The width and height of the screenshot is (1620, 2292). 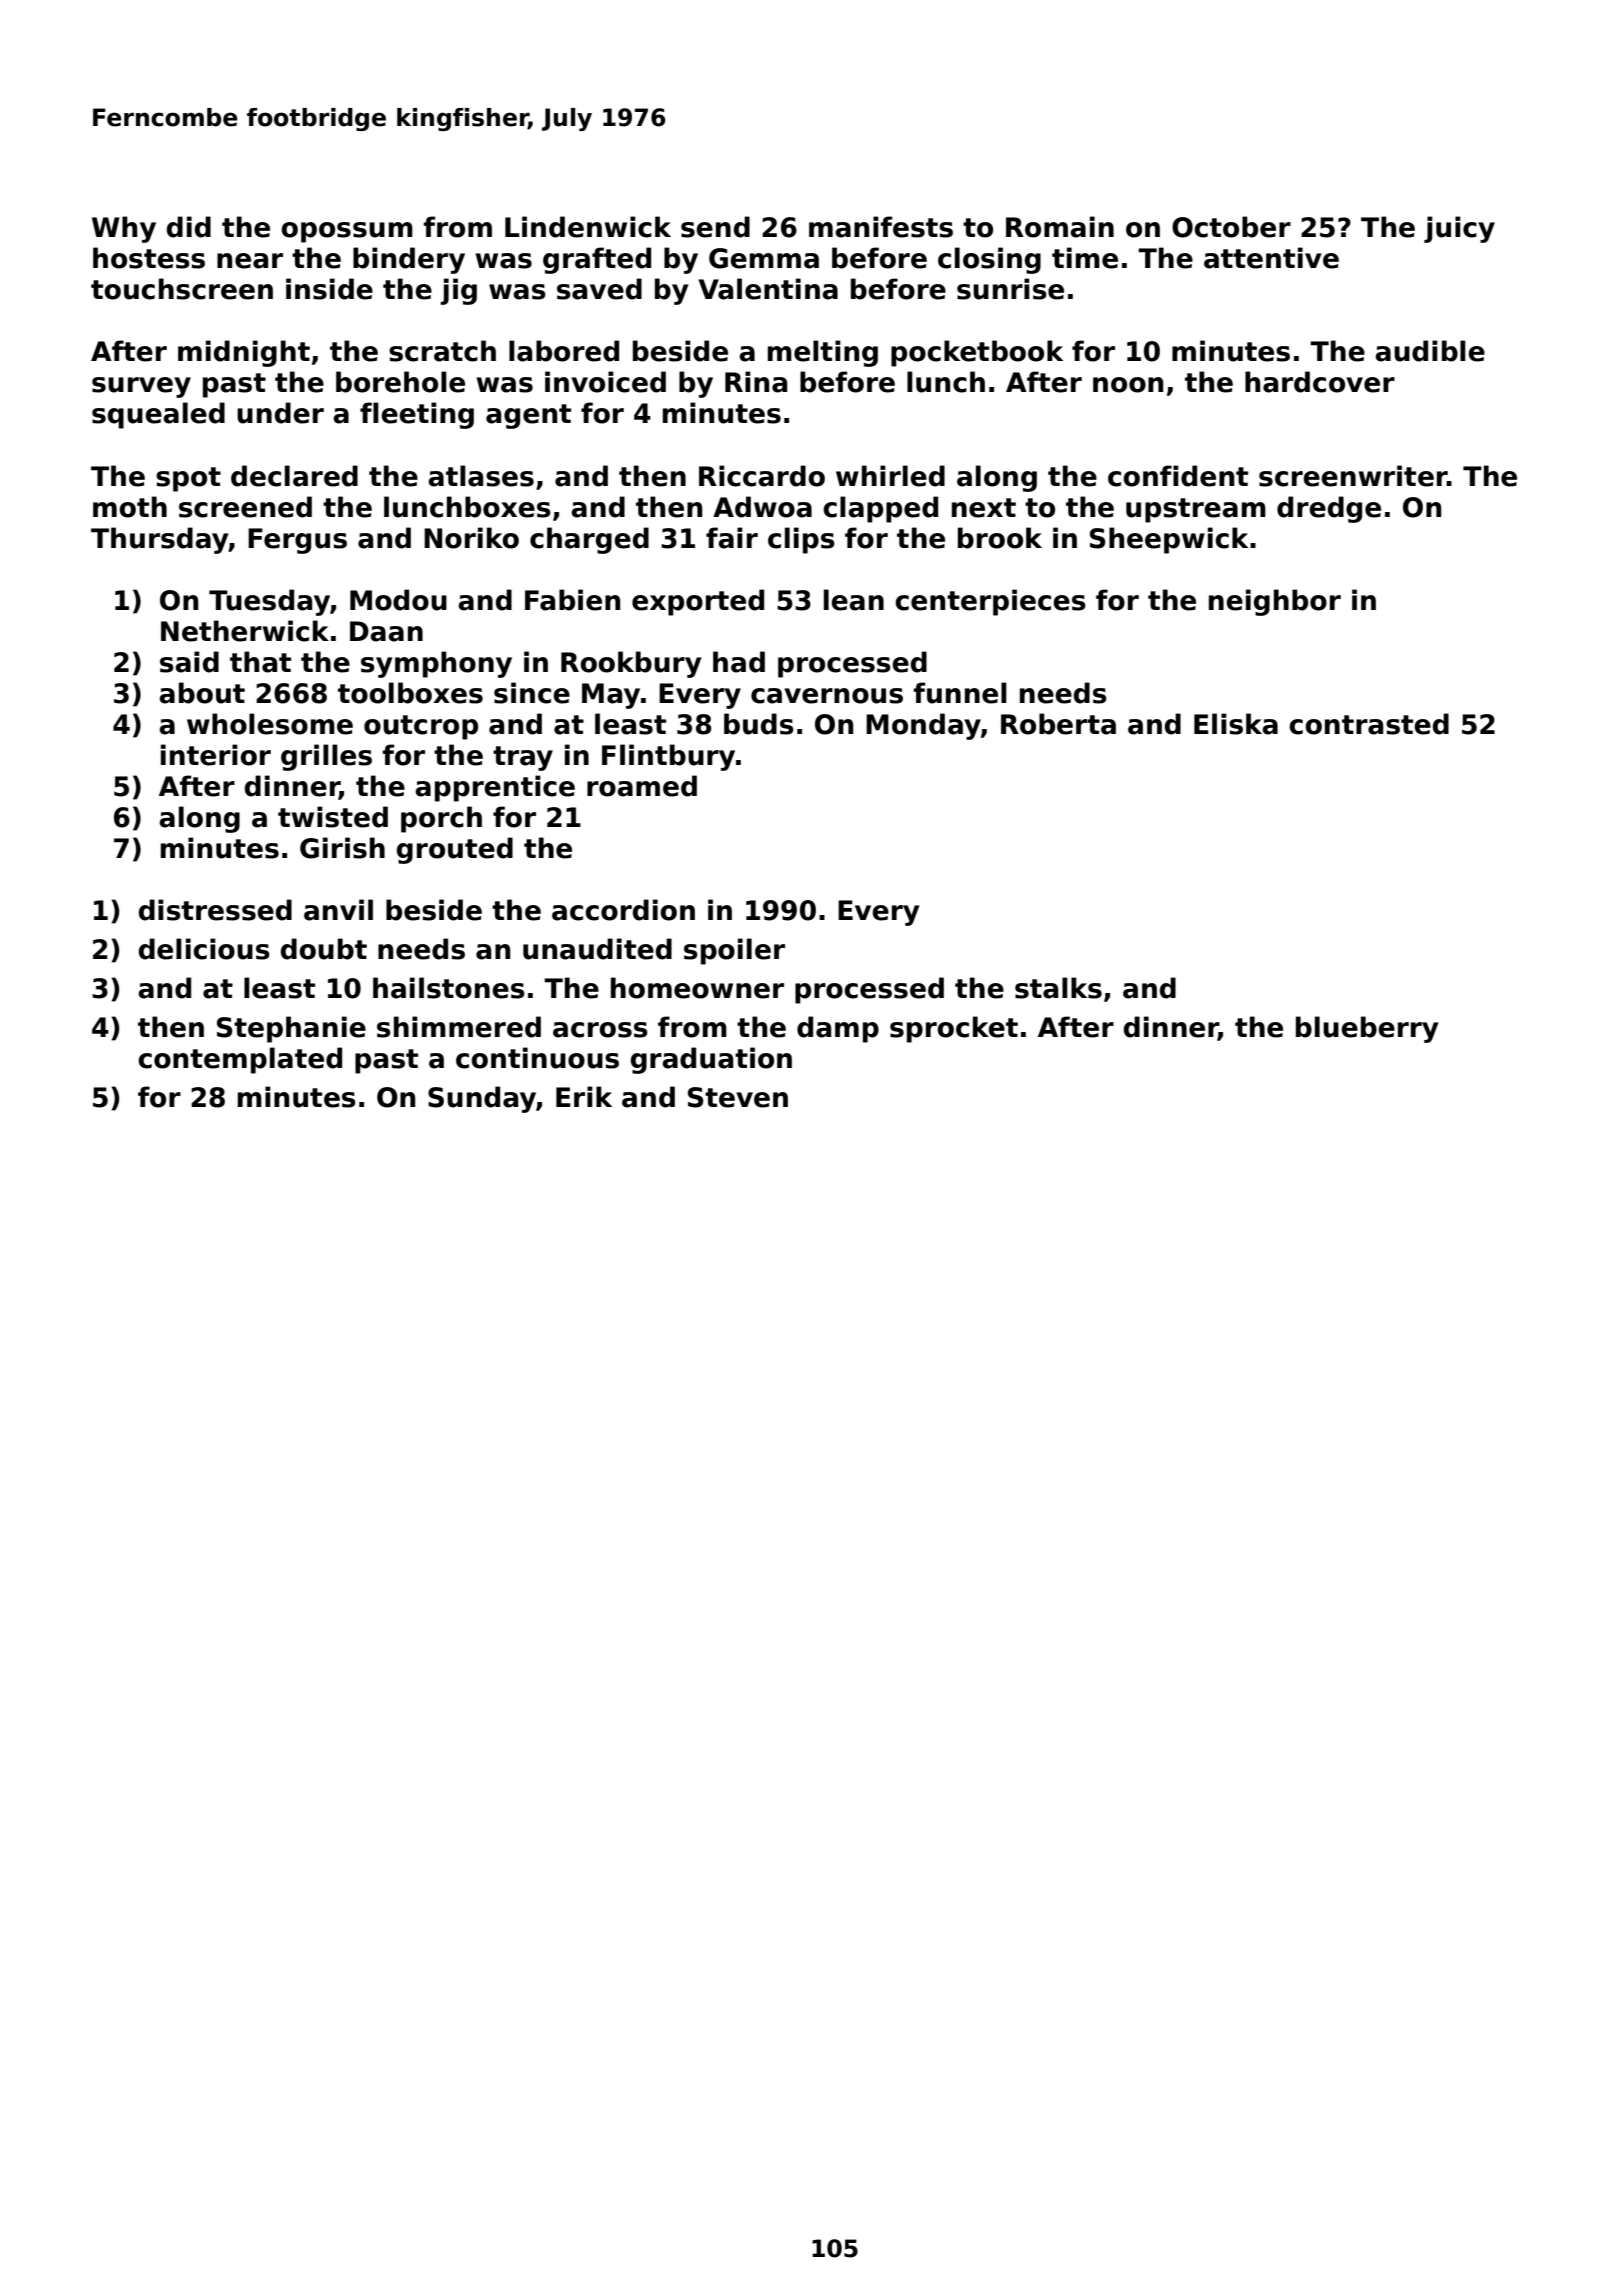 What do you see at coordinates (764, 258) in the screenshot?
I see `Gemma` at bounding box center [764, 258].
